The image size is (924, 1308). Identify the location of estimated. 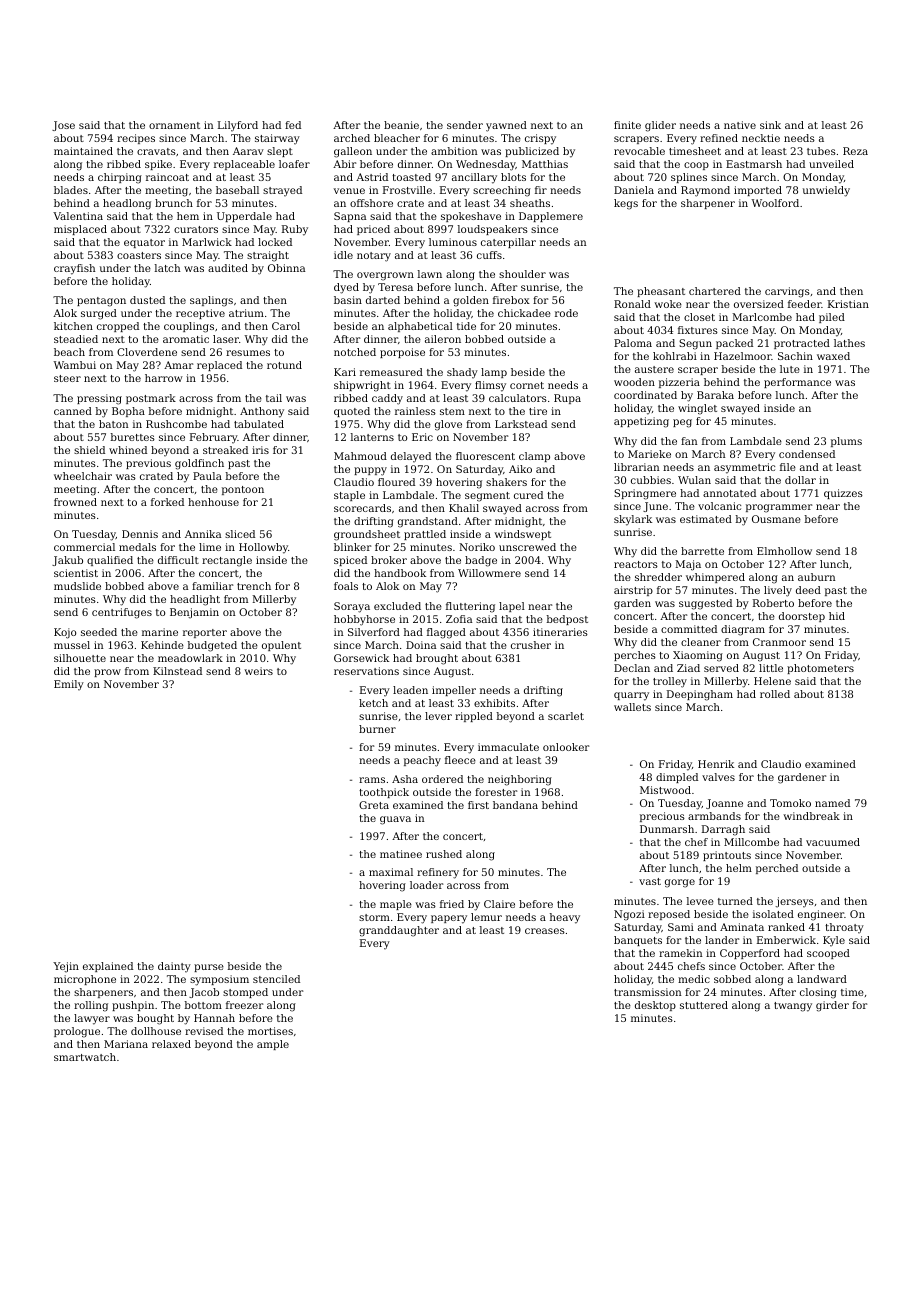
(706, 519).
